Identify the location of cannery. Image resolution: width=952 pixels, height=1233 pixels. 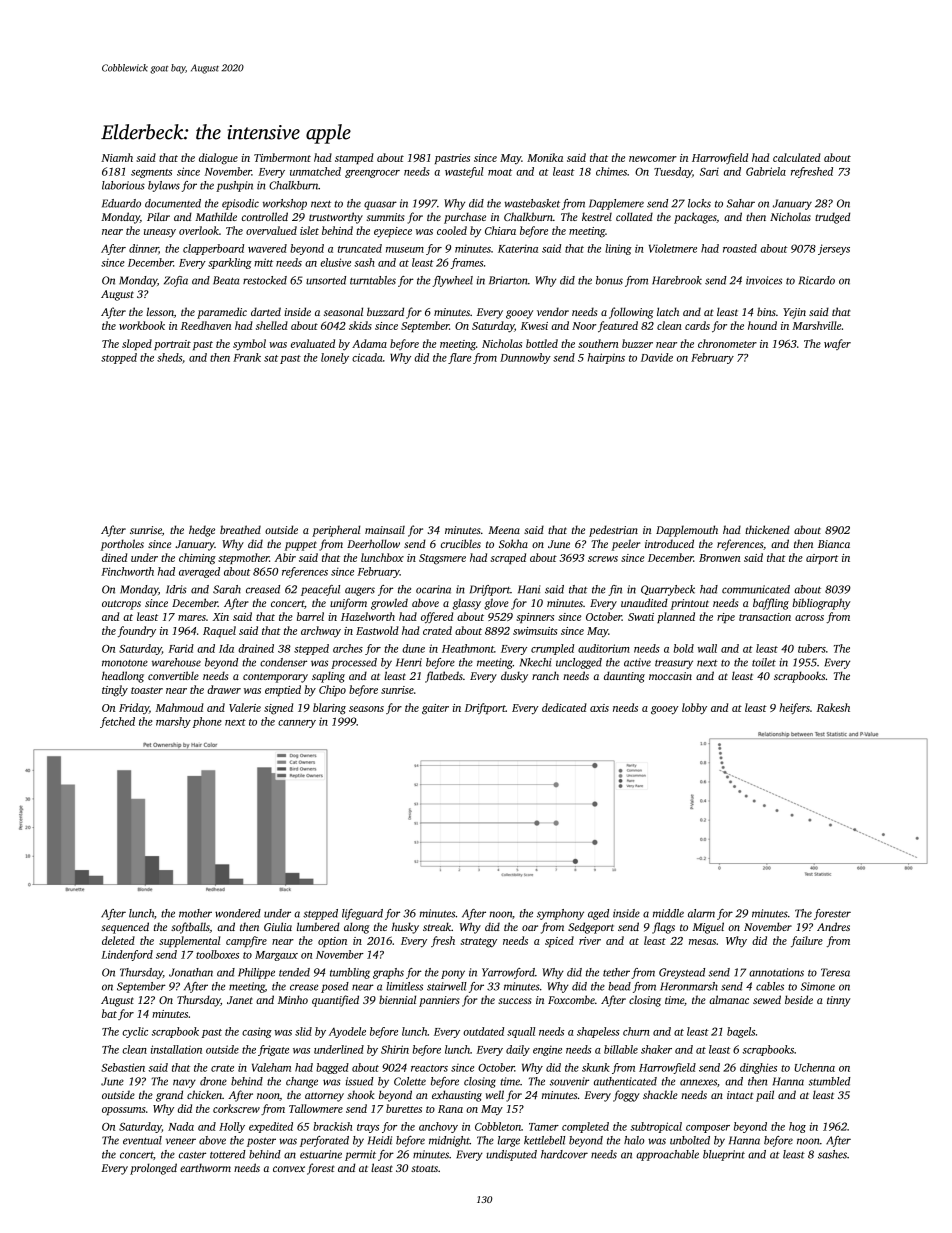
(297, 724).
